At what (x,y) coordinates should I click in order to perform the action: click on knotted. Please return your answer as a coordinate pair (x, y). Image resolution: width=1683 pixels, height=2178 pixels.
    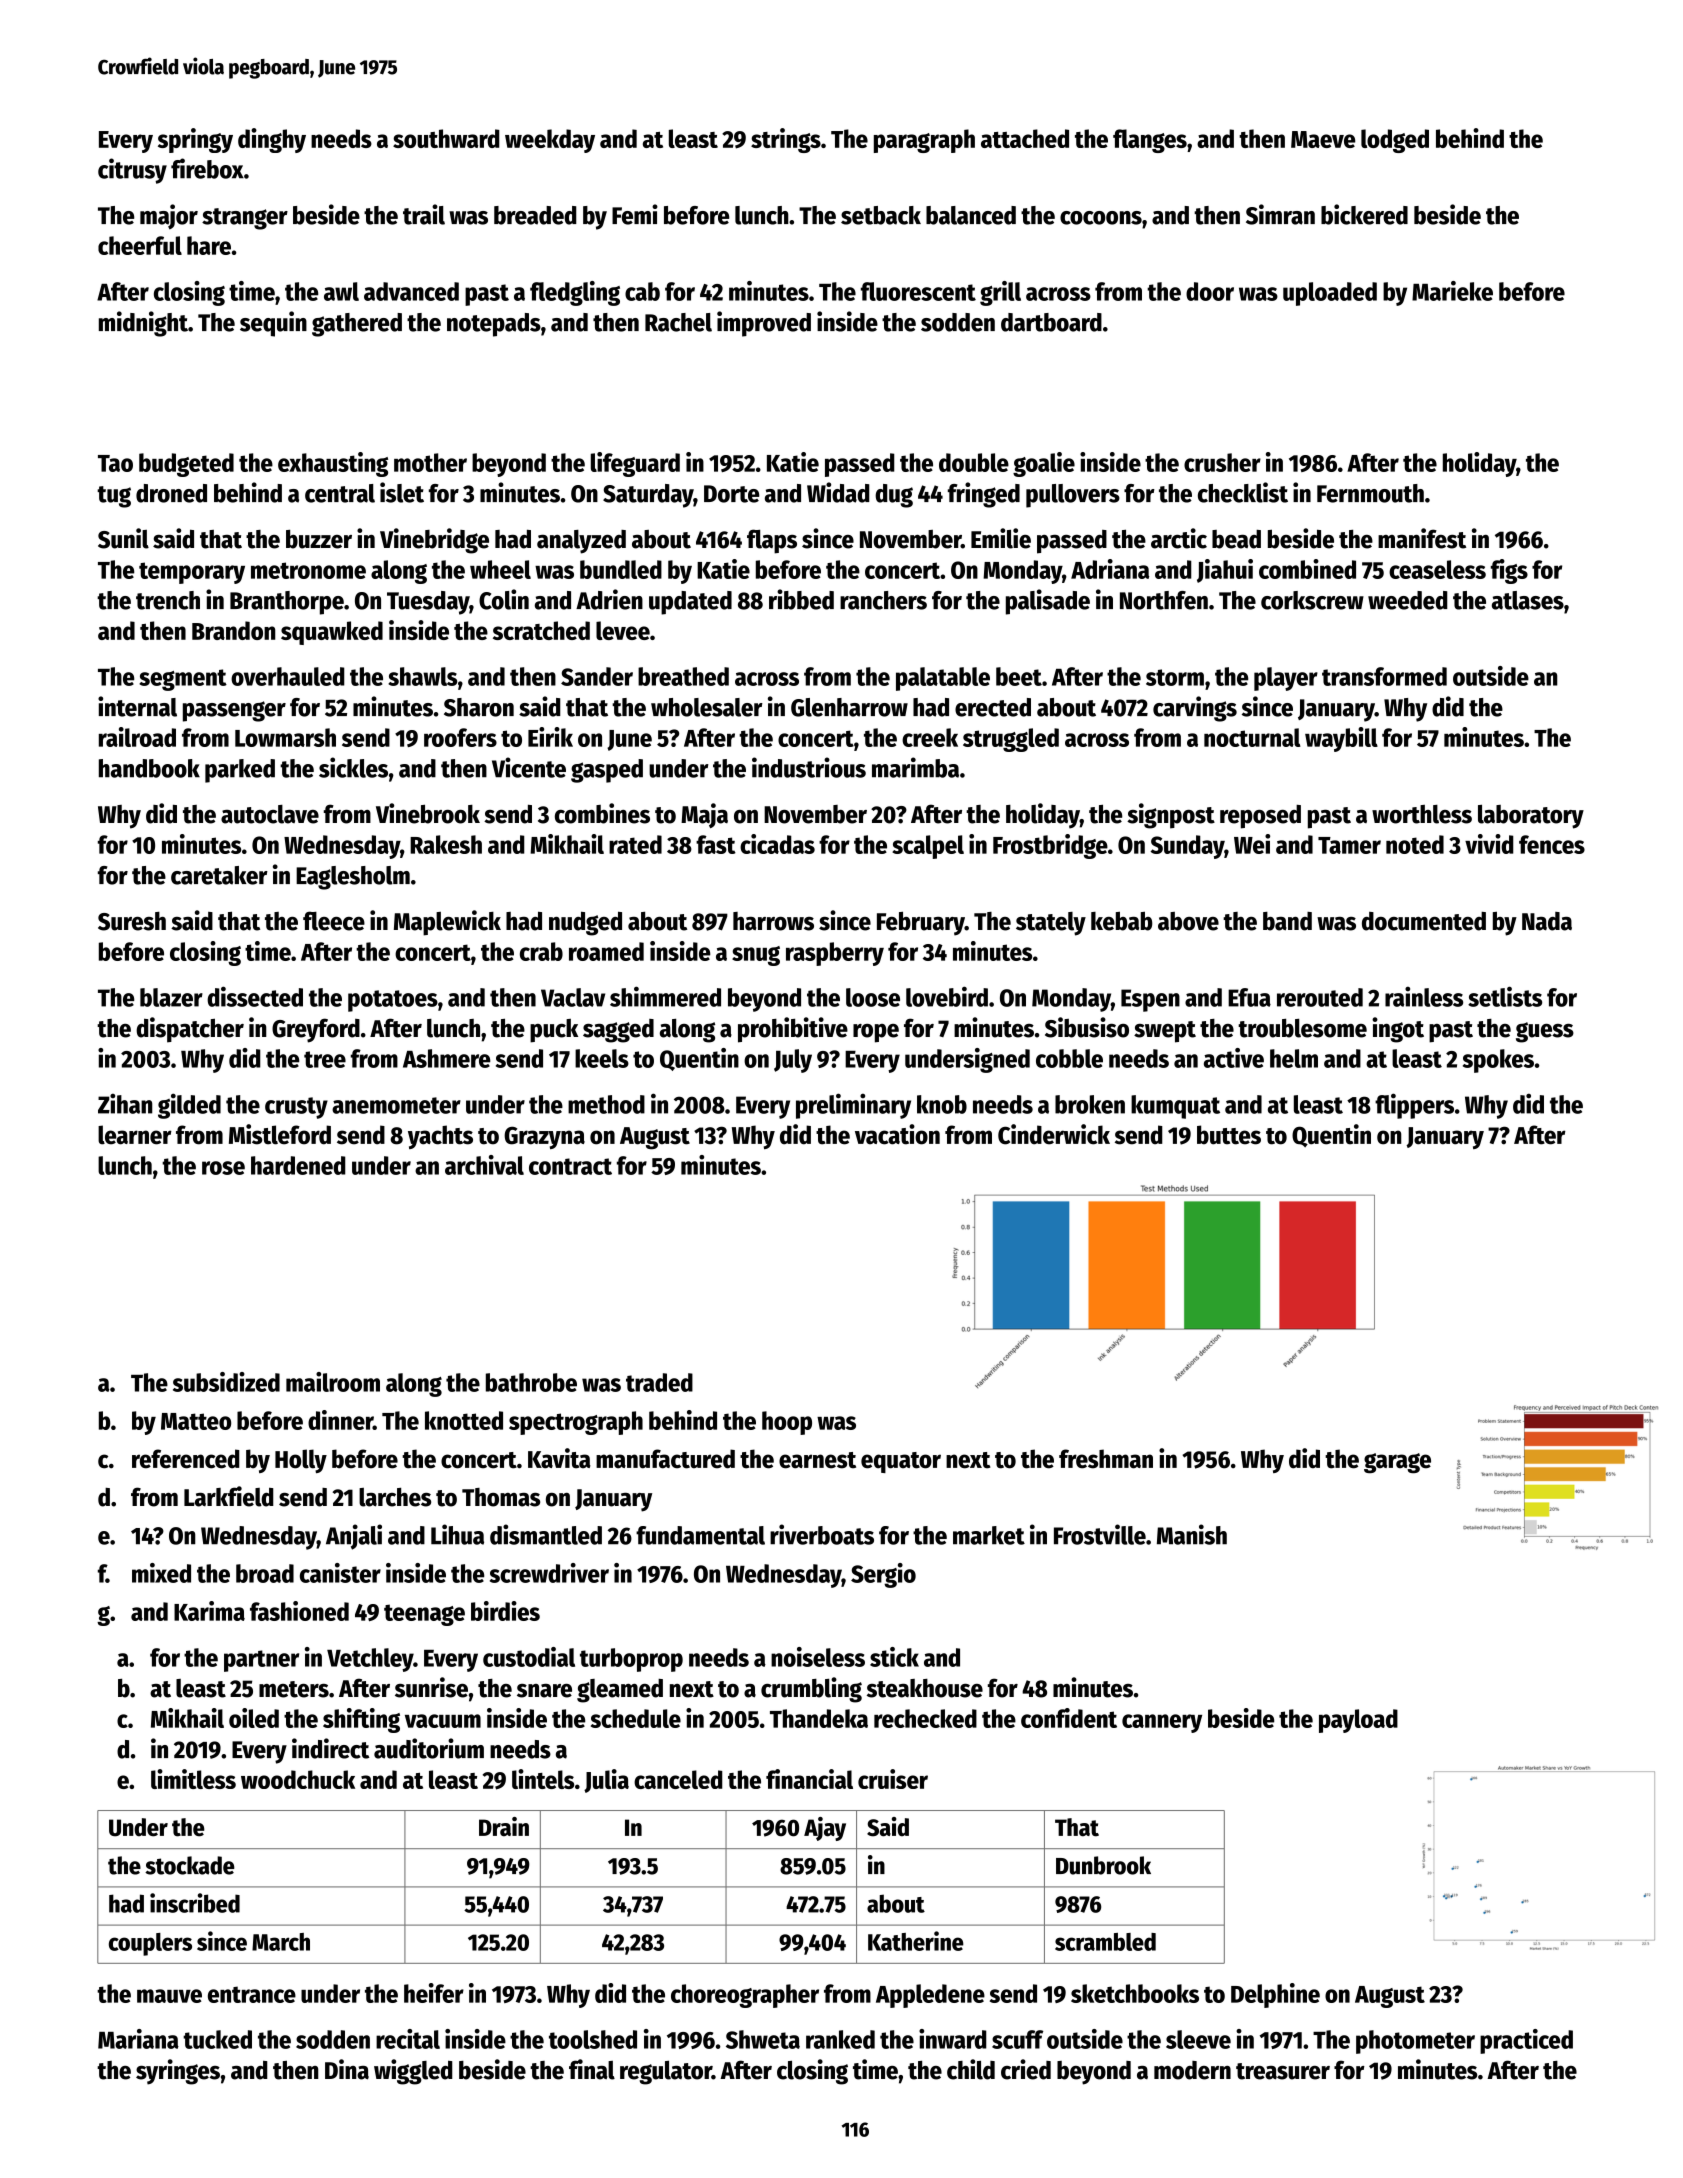
    Looking at the image, I should click on (464, 1420).
